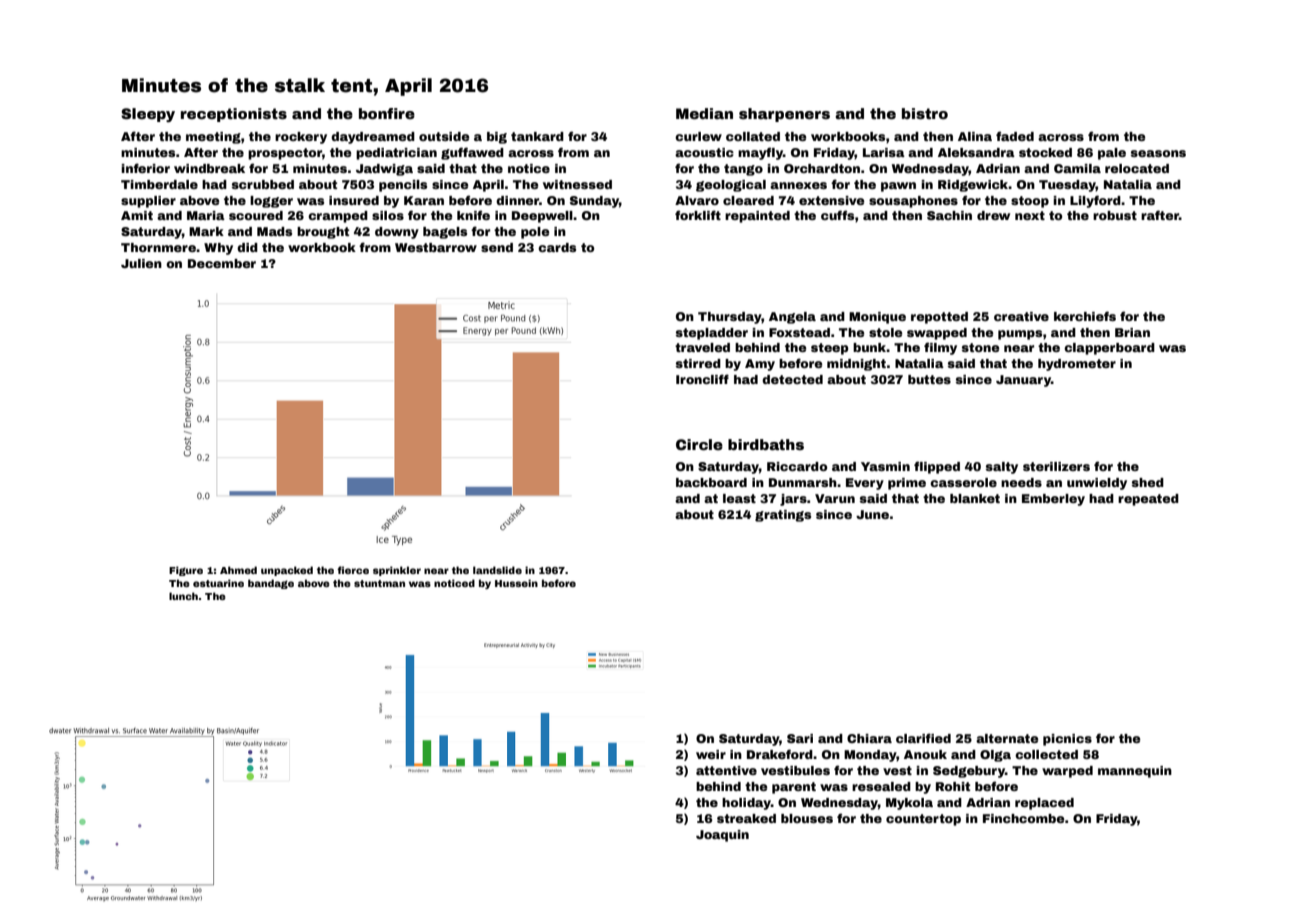 The width and height of the screenshot is (1308, 924). I want to click on Julien, so click(141, 263).
